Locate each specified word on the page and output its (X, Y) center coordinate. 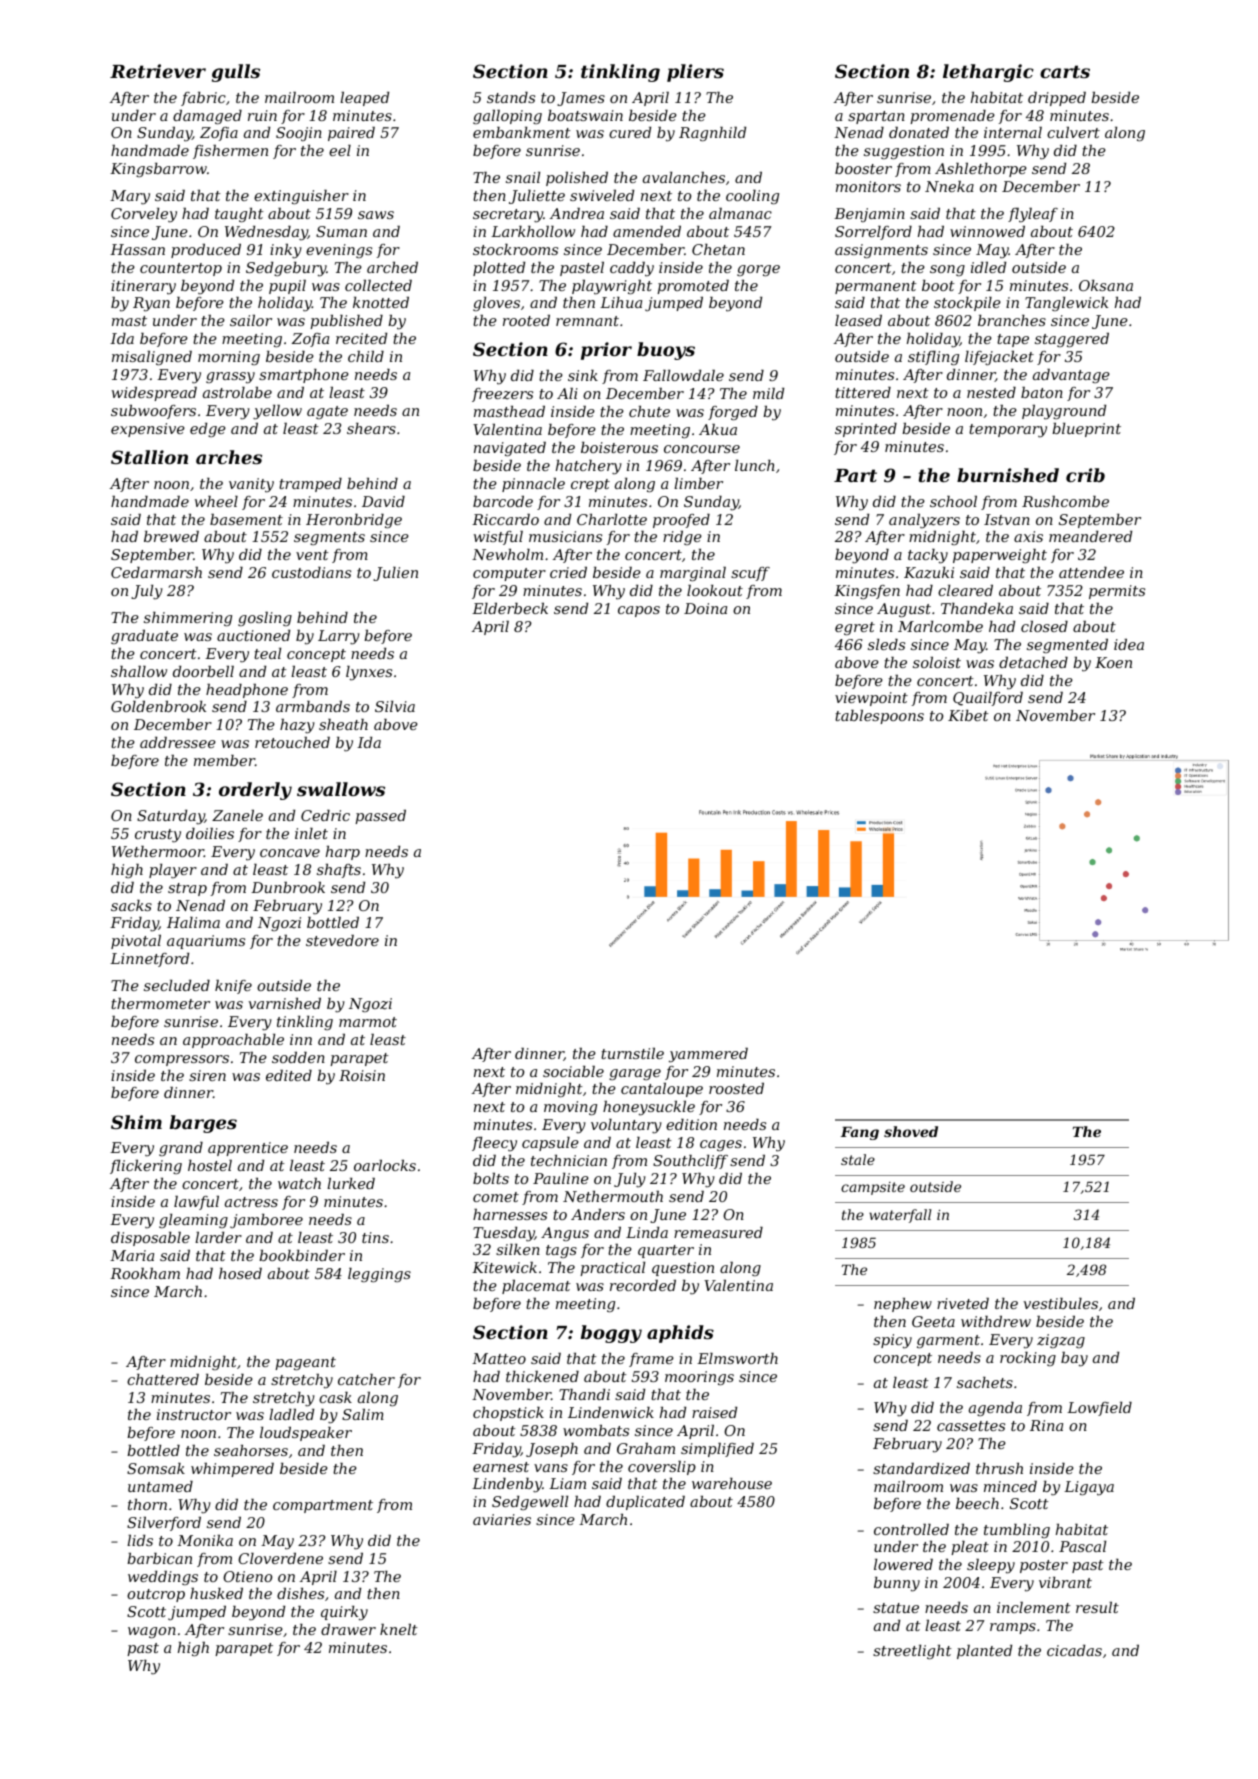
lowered (903, 1564)
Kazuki (929, 573)
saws (376, 215)
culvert (1073, 132)
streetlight (912, 1652)
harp (343, 853)
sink (583, 375)
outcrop (156, 1595)
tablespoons (879, 717)
